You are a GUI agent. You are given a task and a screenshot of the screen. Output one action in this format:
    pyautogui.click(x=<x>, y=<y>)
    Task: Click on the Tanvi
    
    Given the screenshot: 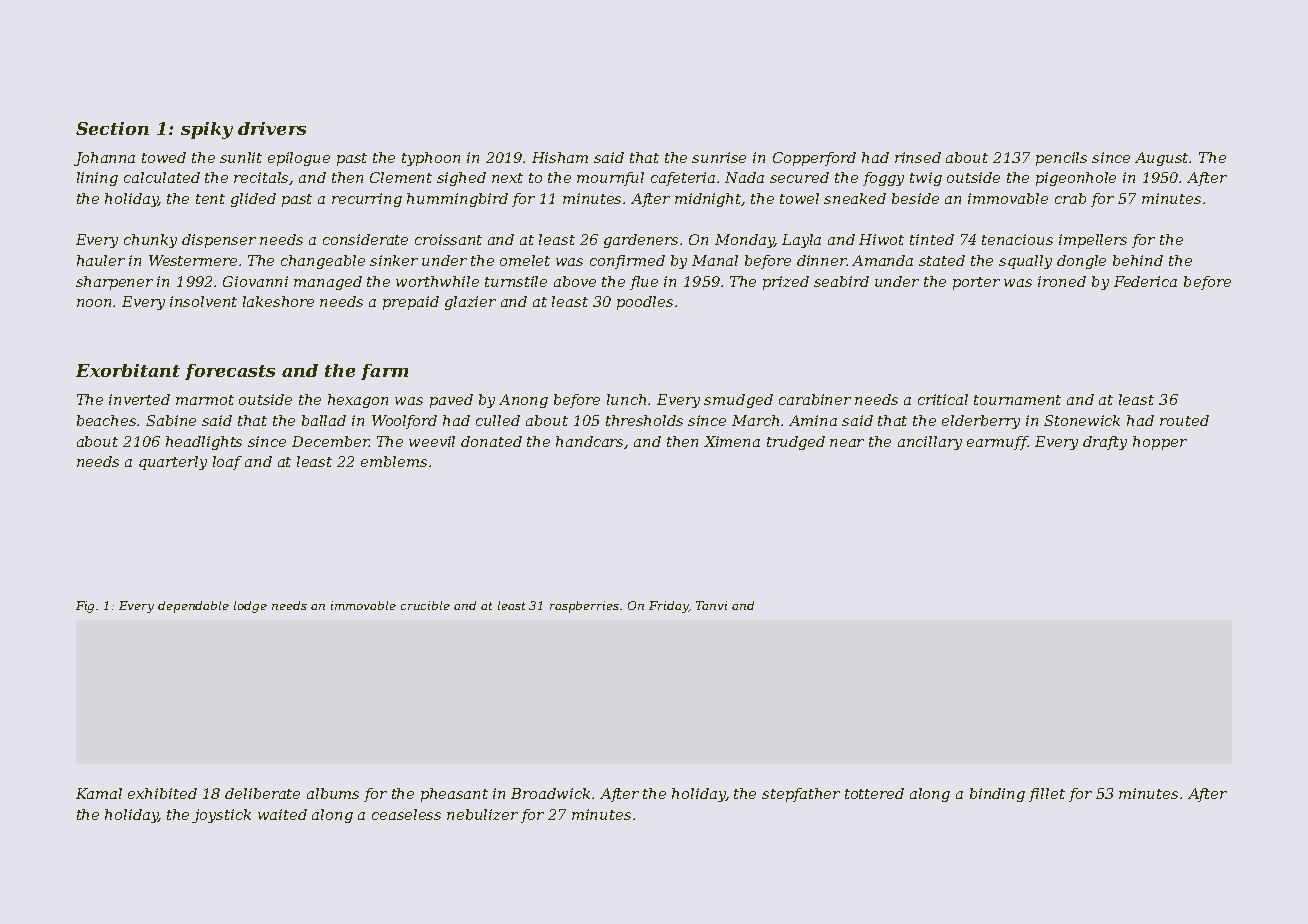 What is the action you would take?
    pyautogui.click(x=711, y=605)
